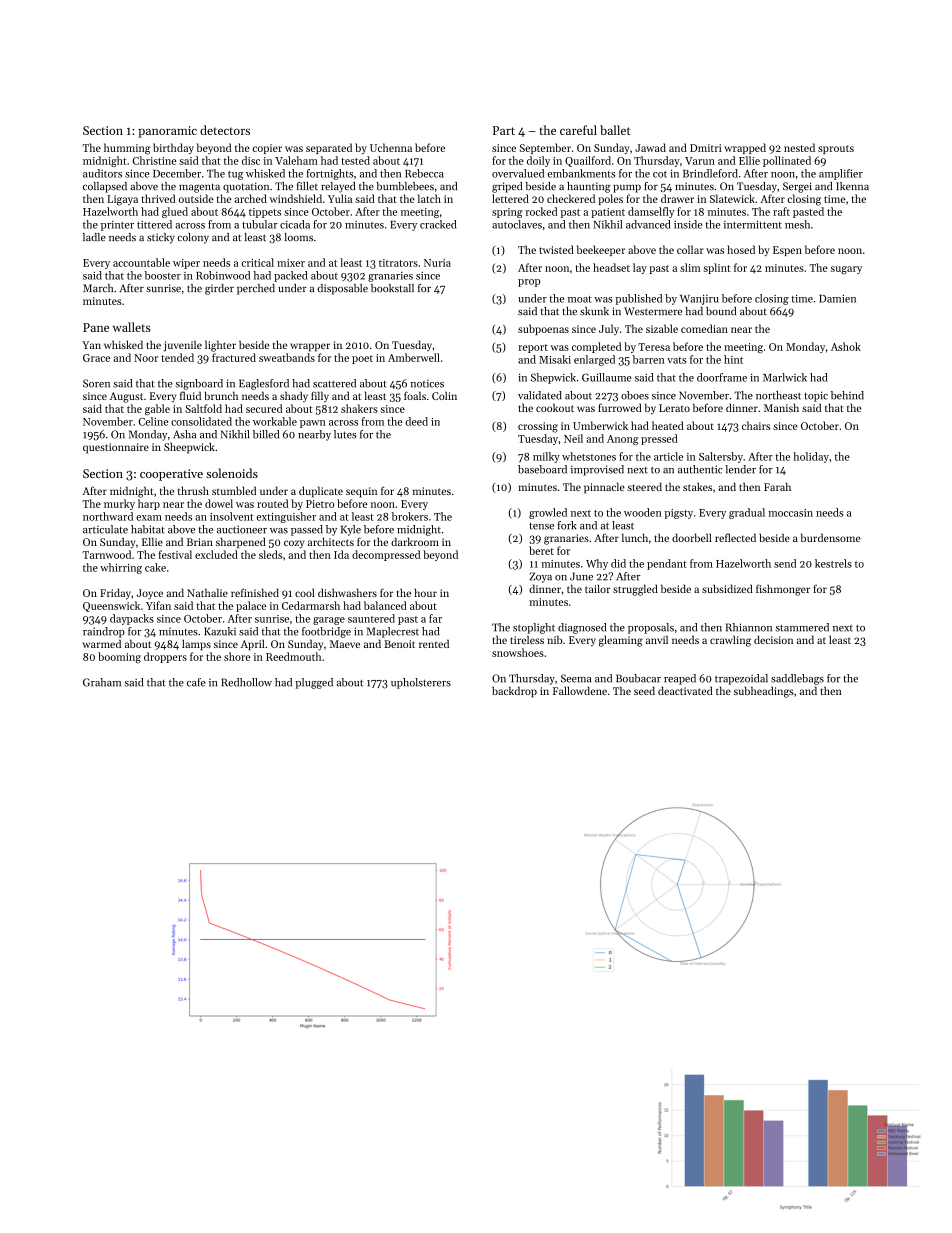 This document has width=952, height=1233. What do you see at coordinates (119, 658) in the document?
I see `booming` at bounding box center [119, 658].
